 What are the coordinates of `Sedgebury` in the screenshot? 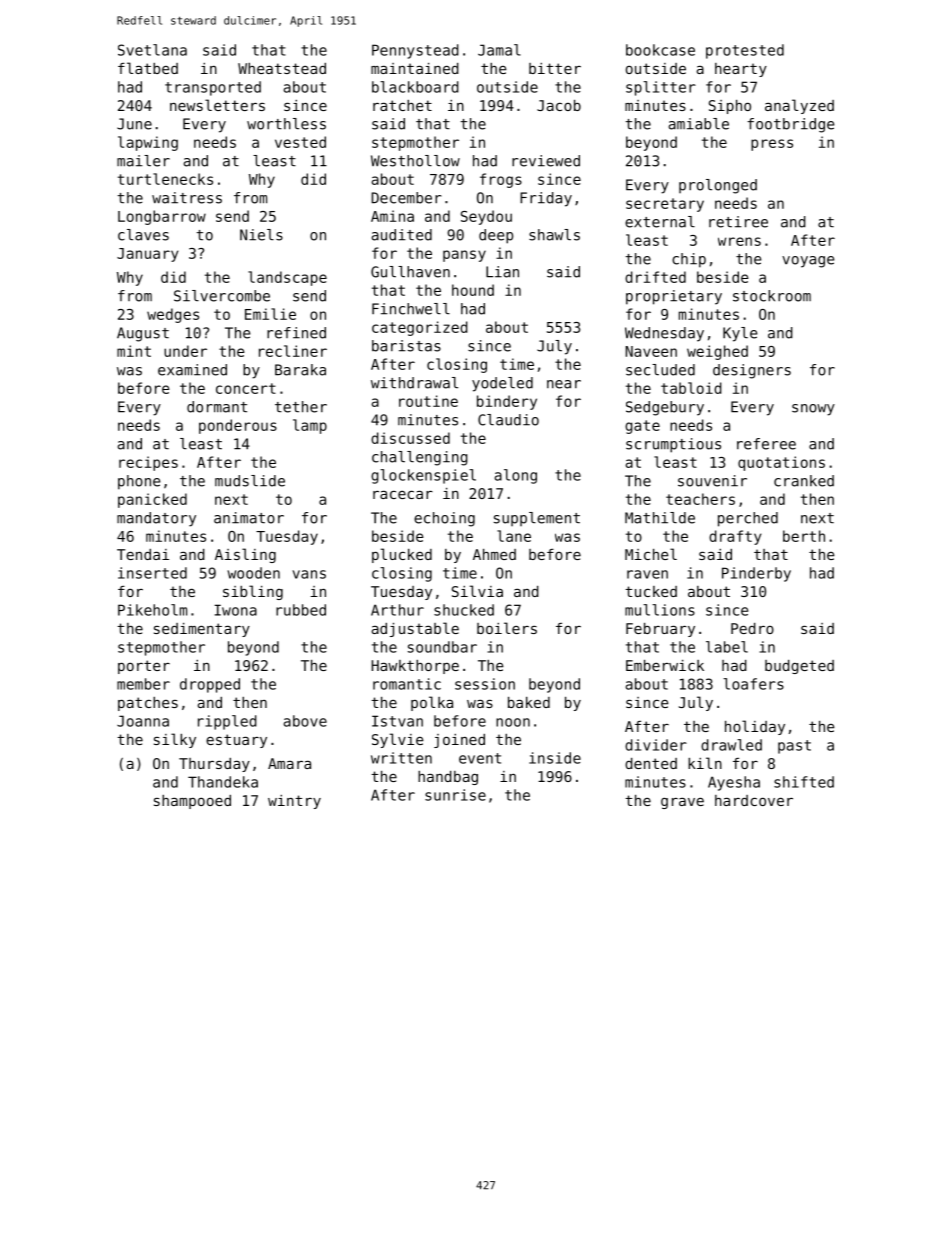 It's located at (665, 408).
